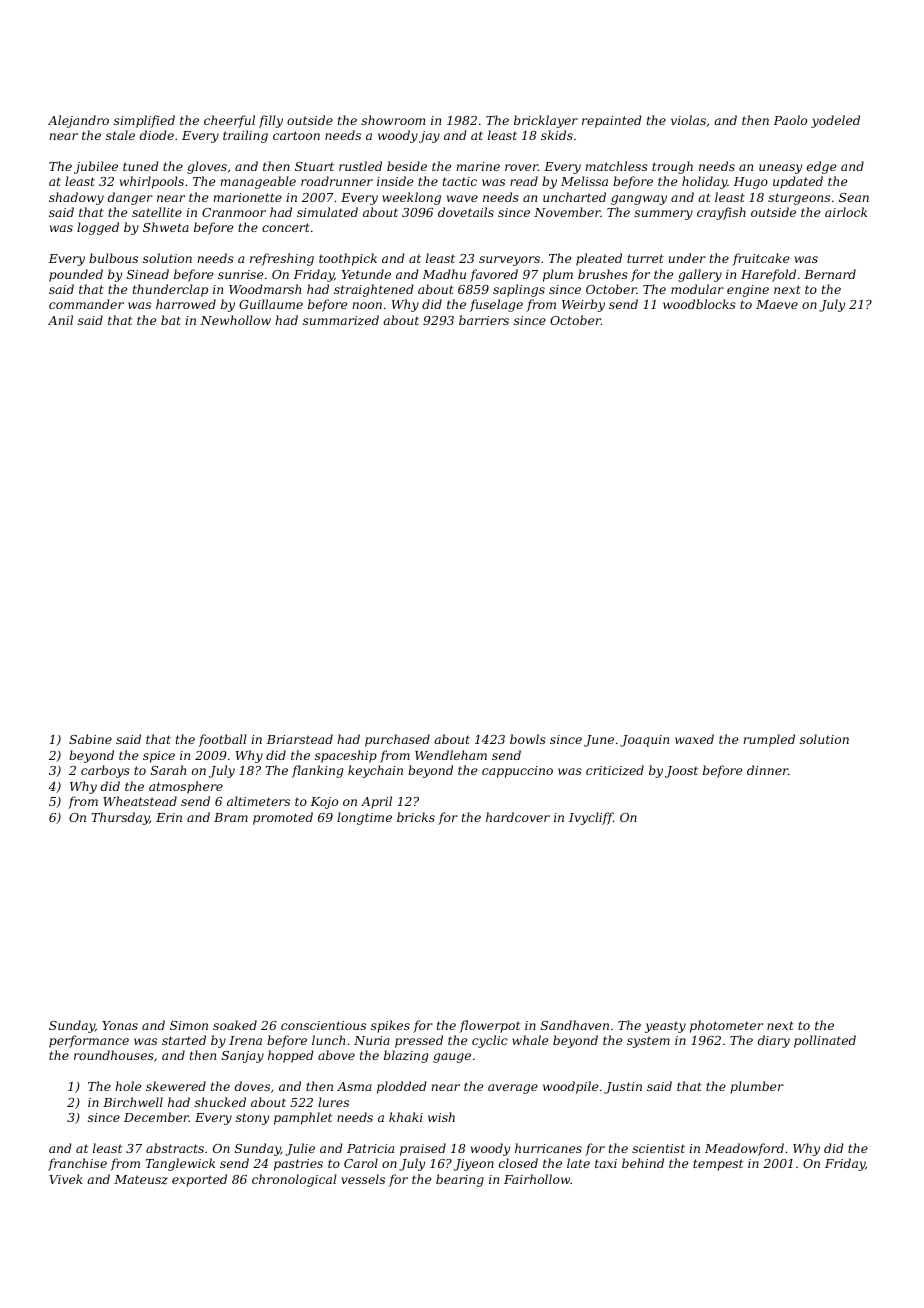 This screenshot has width=924, height=1308. Describe the element at coordinates (78, 121) in the screenshot. I see `Alejandro` at that location.
